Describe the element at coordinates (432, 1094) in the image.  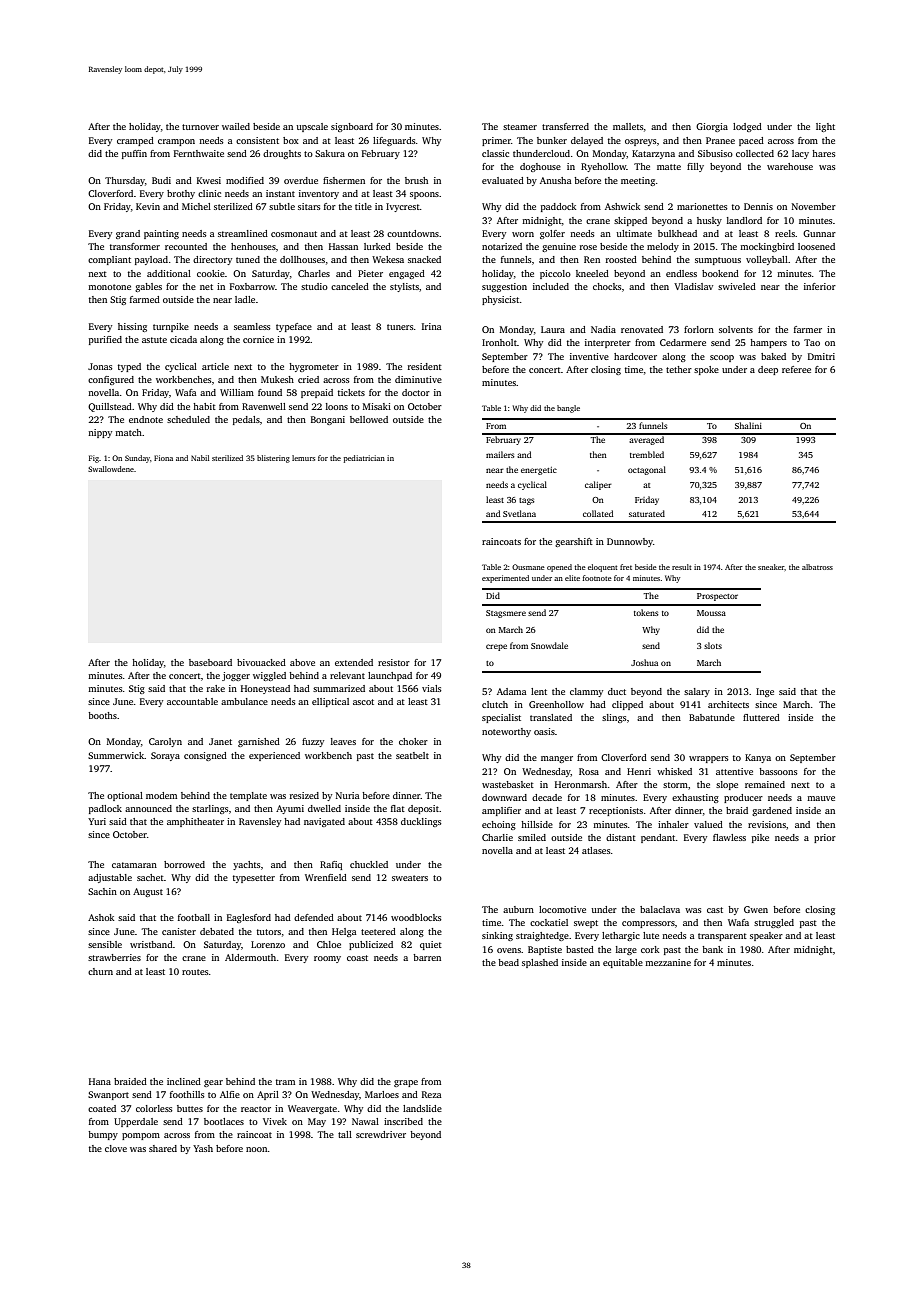
I see `Reza` at that location.
